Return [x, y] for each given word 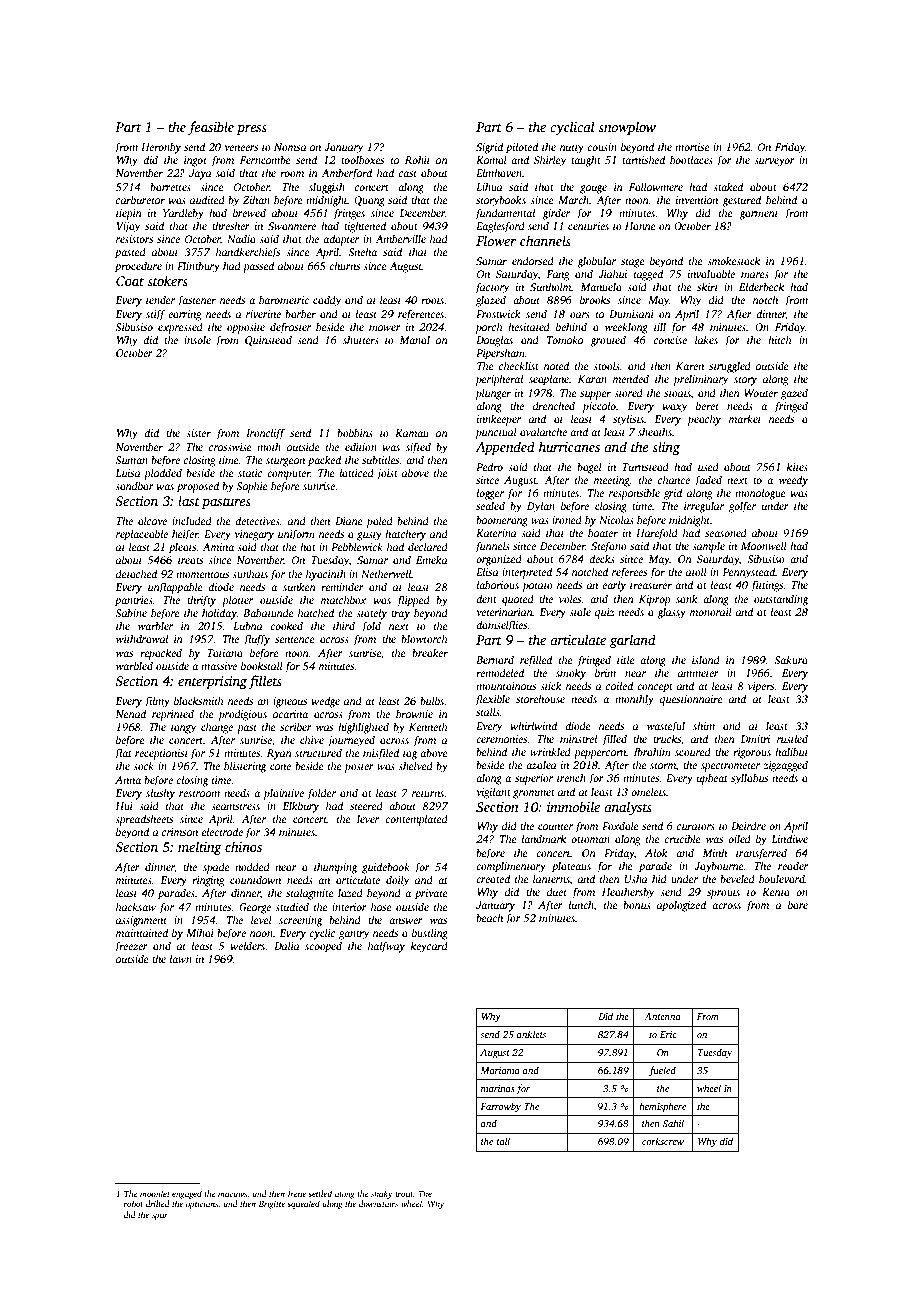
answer [406, 921]
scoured [693, 751]
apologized [681, 906]
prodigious [242, 715]
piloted [522, 148]
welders [248, 945]
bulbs [432, 700]
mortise [692, 147]
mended [631, 378]
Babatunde [268, 612]
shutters [361, 339]
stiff [155, 315]
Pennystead [748, 573]
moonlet [155, 1193]
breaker [430, 652]
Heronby [161, 148]
